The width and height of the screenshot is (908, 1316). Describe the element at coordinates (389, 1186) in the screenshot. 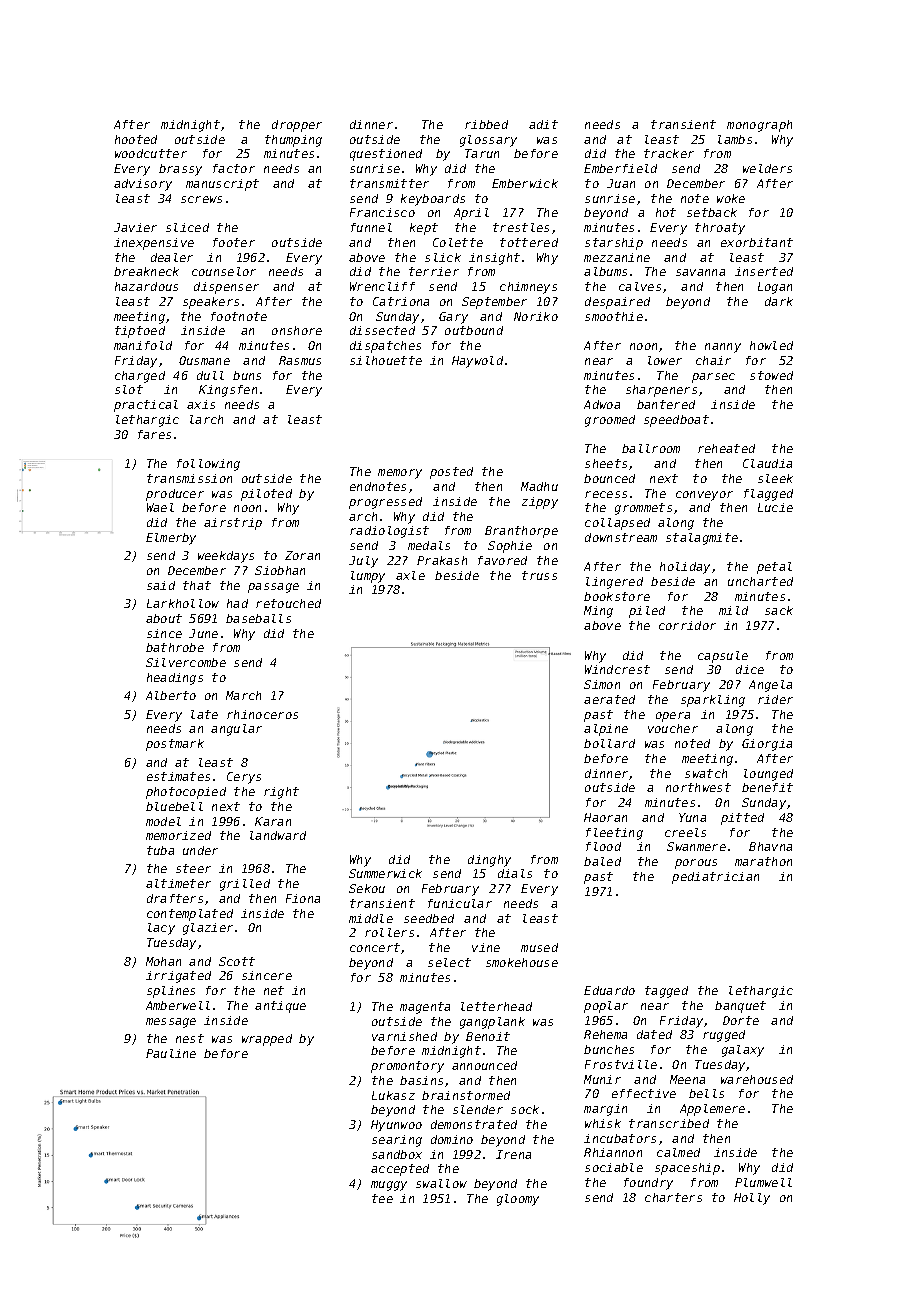

I see `muggy` at that location.
